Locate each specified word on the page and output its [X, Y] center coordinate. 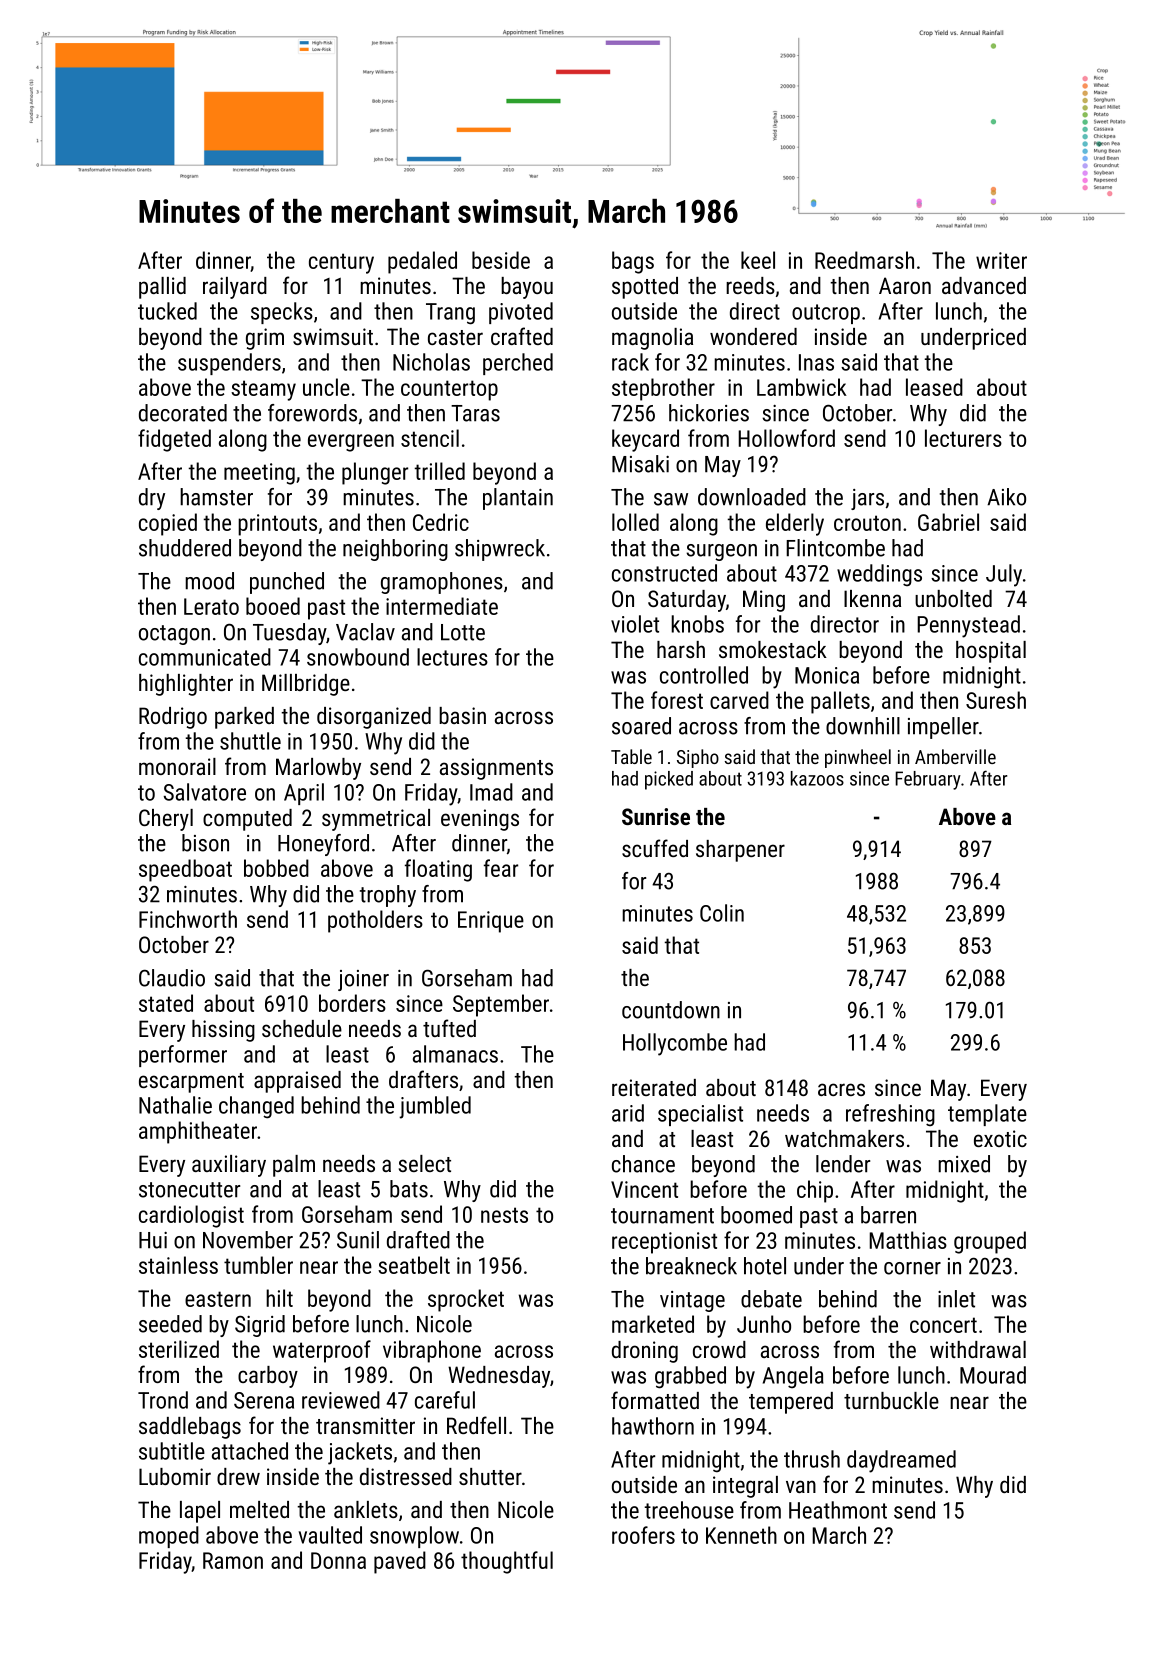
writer [1001, 260]
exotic [1000, 1138]
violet [635, 624]
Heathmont [838, 1510]
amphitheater [198, 1132]
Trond [163, 1400]
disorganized [374, 718]
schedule [302, 1028]
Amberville [955, 756]
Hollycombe [675, 1044]
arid [628, 1113]
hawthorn [653, 1426]
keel [758, 260]
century [341, 263]
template [987, 1115]
